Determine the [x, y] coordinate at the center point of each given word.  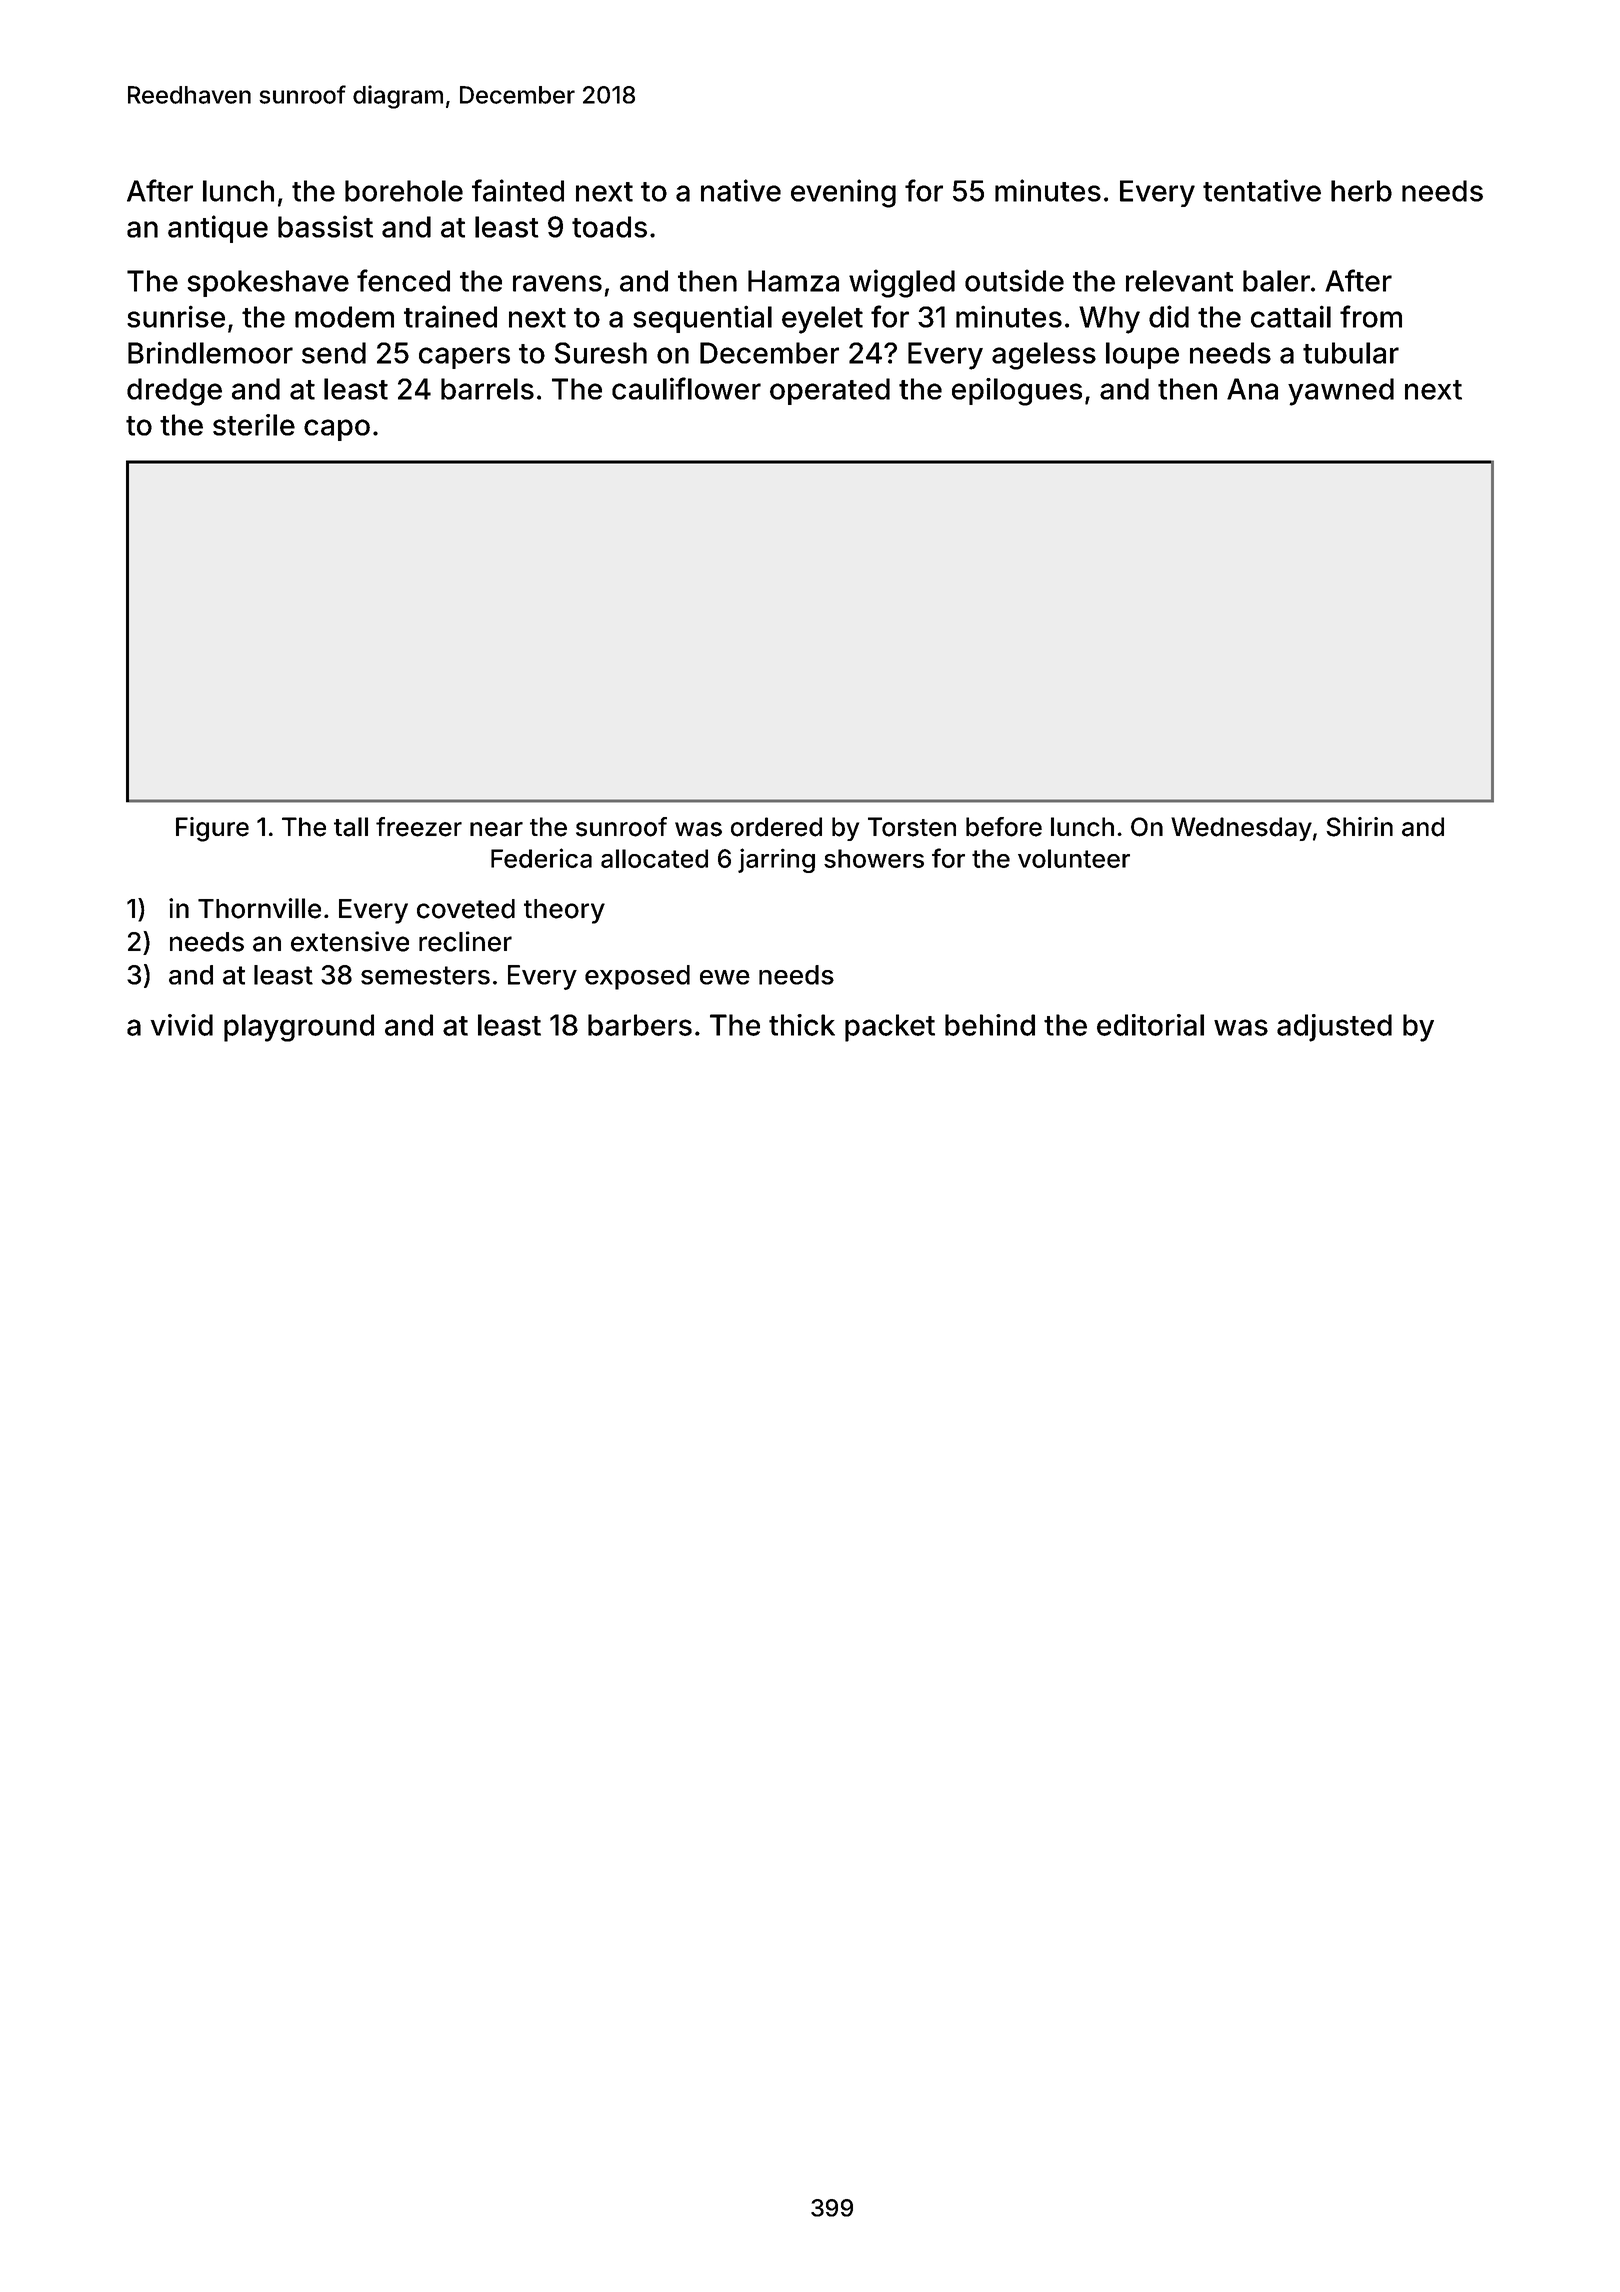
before [1004, 827]
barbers [640, 1025]
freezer [419, 827]
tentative [1262, 190]
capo [337, 430]
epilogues [1017, 392]
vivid [181, 1025]
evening [843, 193]
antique [218, 229]
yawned [1341, 392]
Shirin [1359, 827]
